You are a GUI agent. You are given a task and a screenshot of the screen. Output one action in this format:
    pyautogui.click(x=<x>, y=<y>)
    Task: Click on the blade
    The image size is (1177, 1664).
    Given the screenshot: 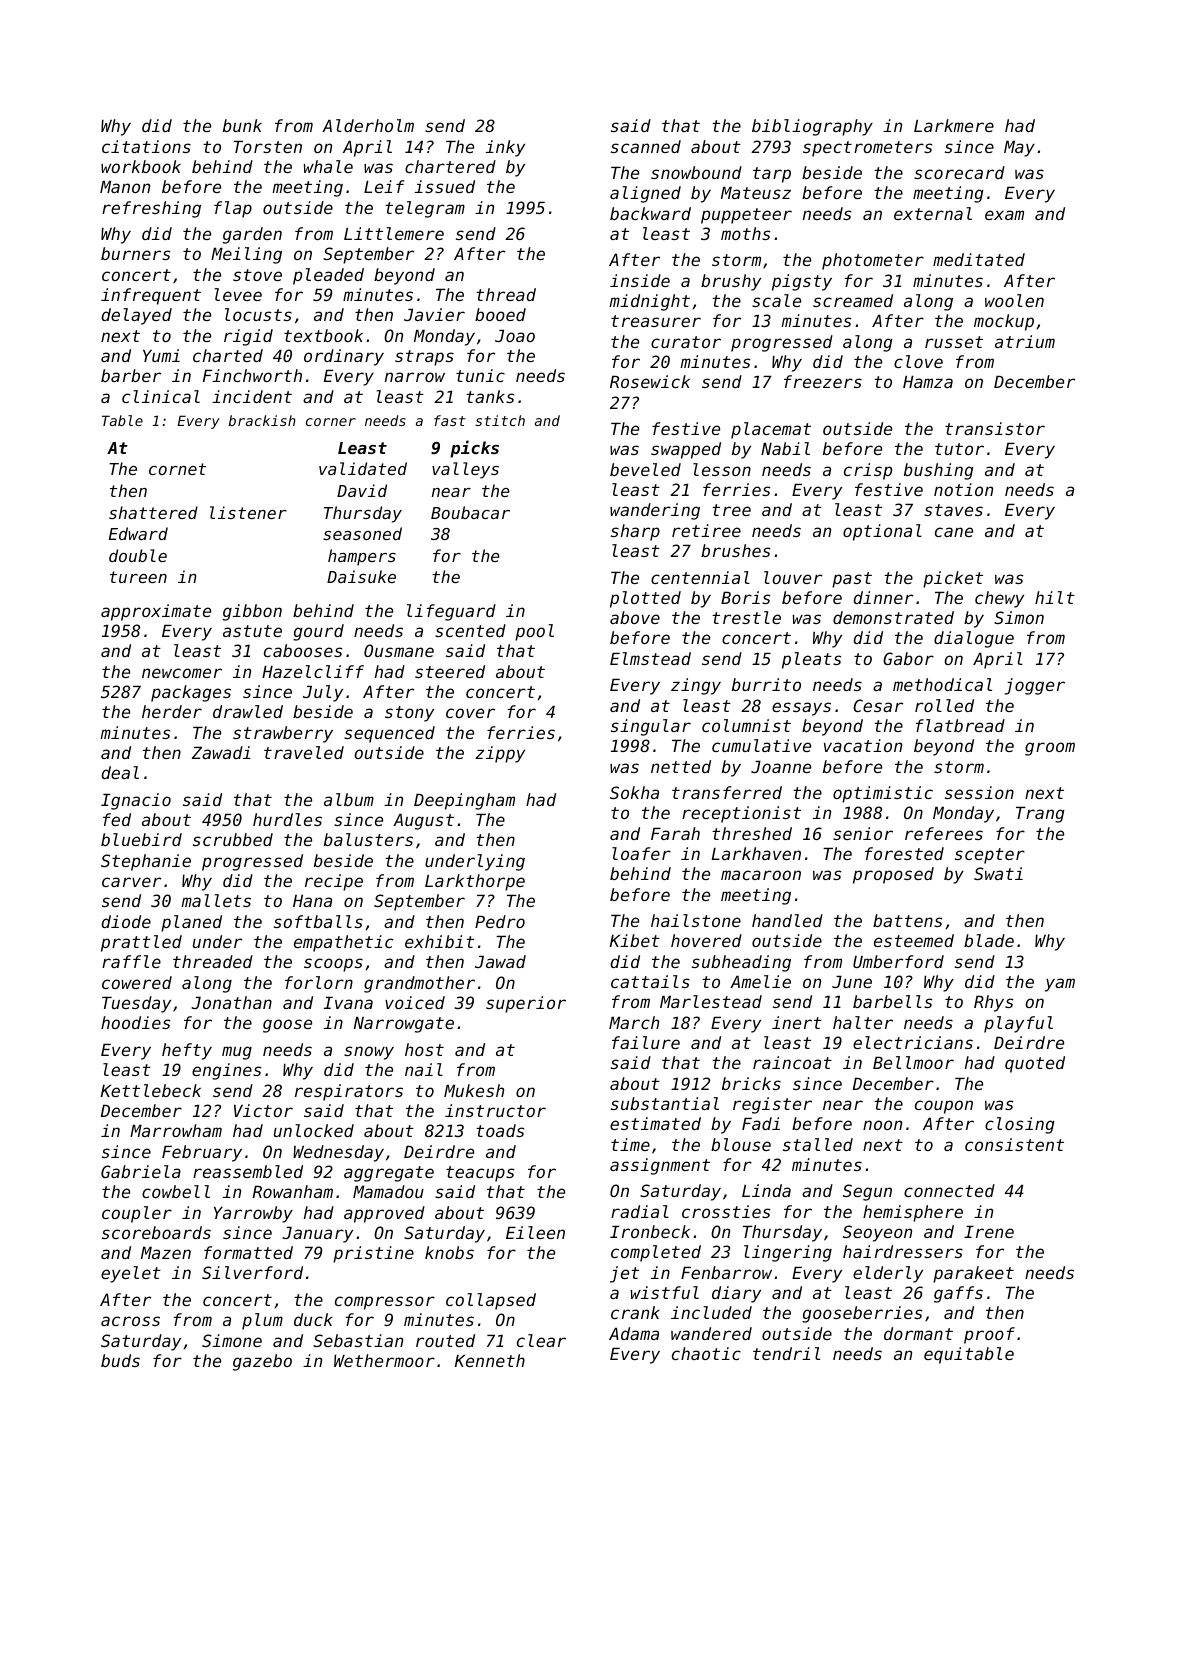 What is the action you would take?
    pyautogui.click(x=989, y=940)
